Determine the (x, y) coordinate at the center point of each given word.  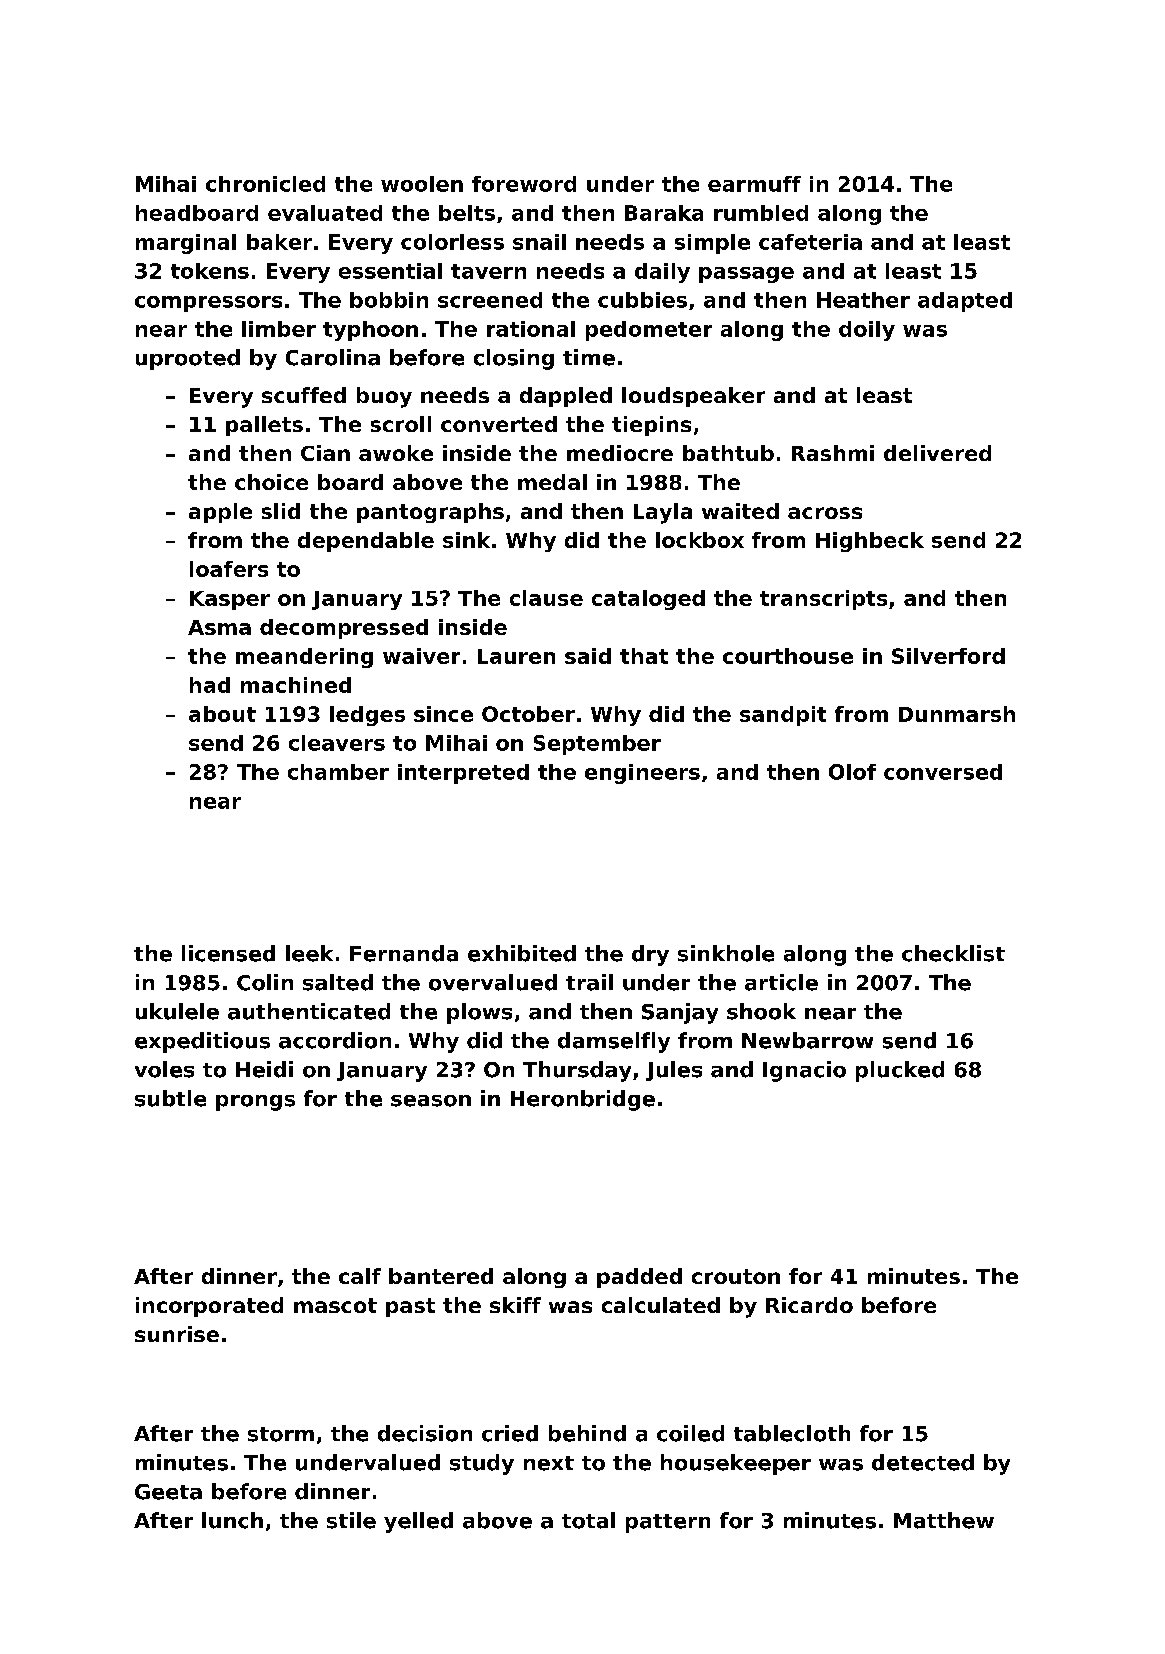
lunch (232, 1520)
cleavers (337, 743)
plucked (900, 1071)
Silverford (948, 656)
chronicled (265, 184)
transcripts (823, 600)
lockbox (700, 540)
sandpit (783, 716)
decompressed (344, 629)
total (588, 1520)
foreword (524, 184)
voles (164, 1069)
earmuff (754, 184)
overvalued (493, 982)
